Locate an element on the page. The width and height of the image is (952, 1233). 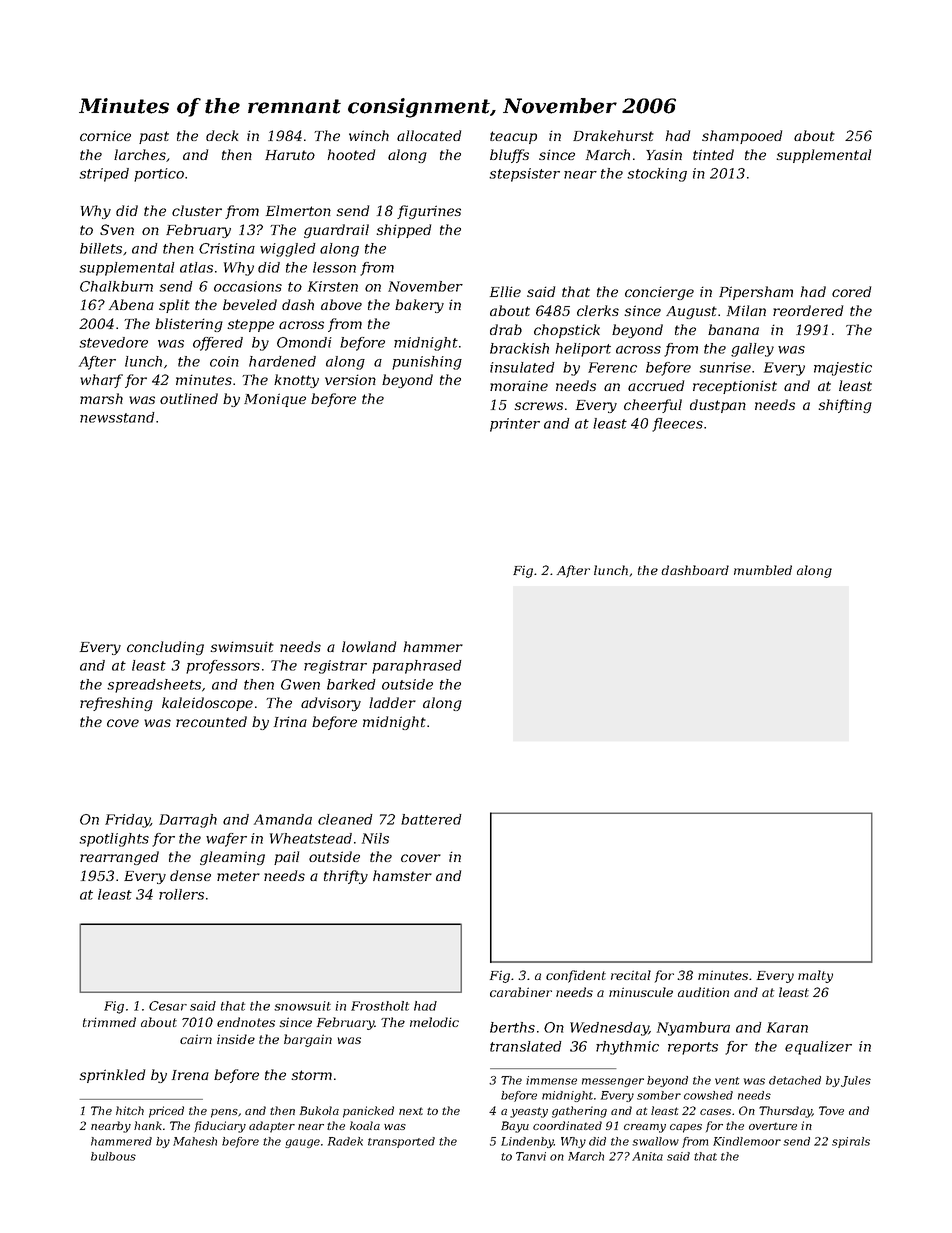
equalizer is located at coordinates (818, 1048).
